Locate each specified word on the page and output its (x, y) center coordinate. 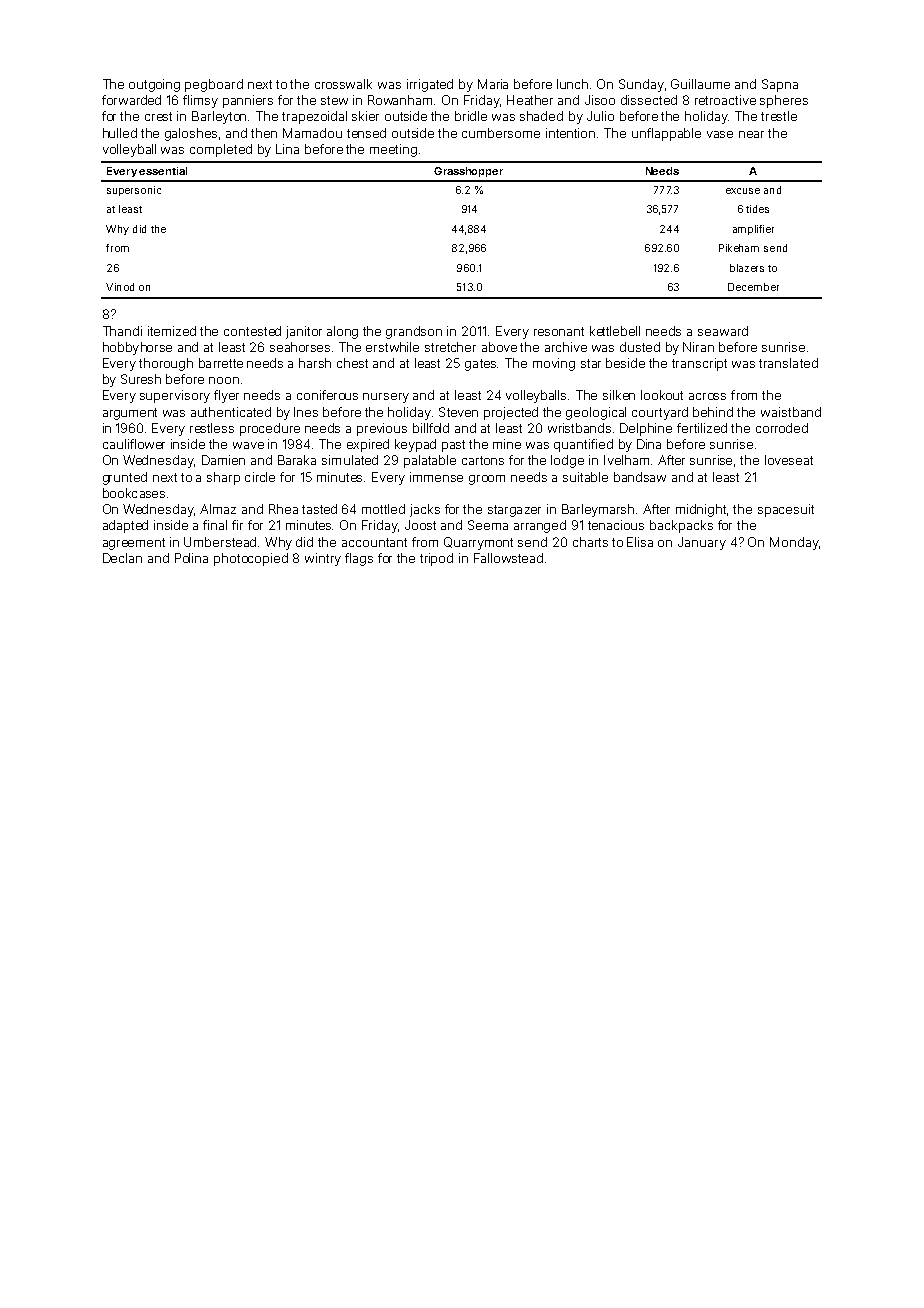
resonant (559, 331)
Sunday (641, 85)
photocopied (251, 559)
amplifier (753, 230)
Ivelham (626, 460)
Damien (223, 460)
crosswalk (343, 84)
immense (436, 477)
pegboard (214, 85)
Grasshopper (468, 172)
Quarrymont (478, 543)
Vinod (120, 287)
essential (163, 171)
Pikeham (739, 248)
